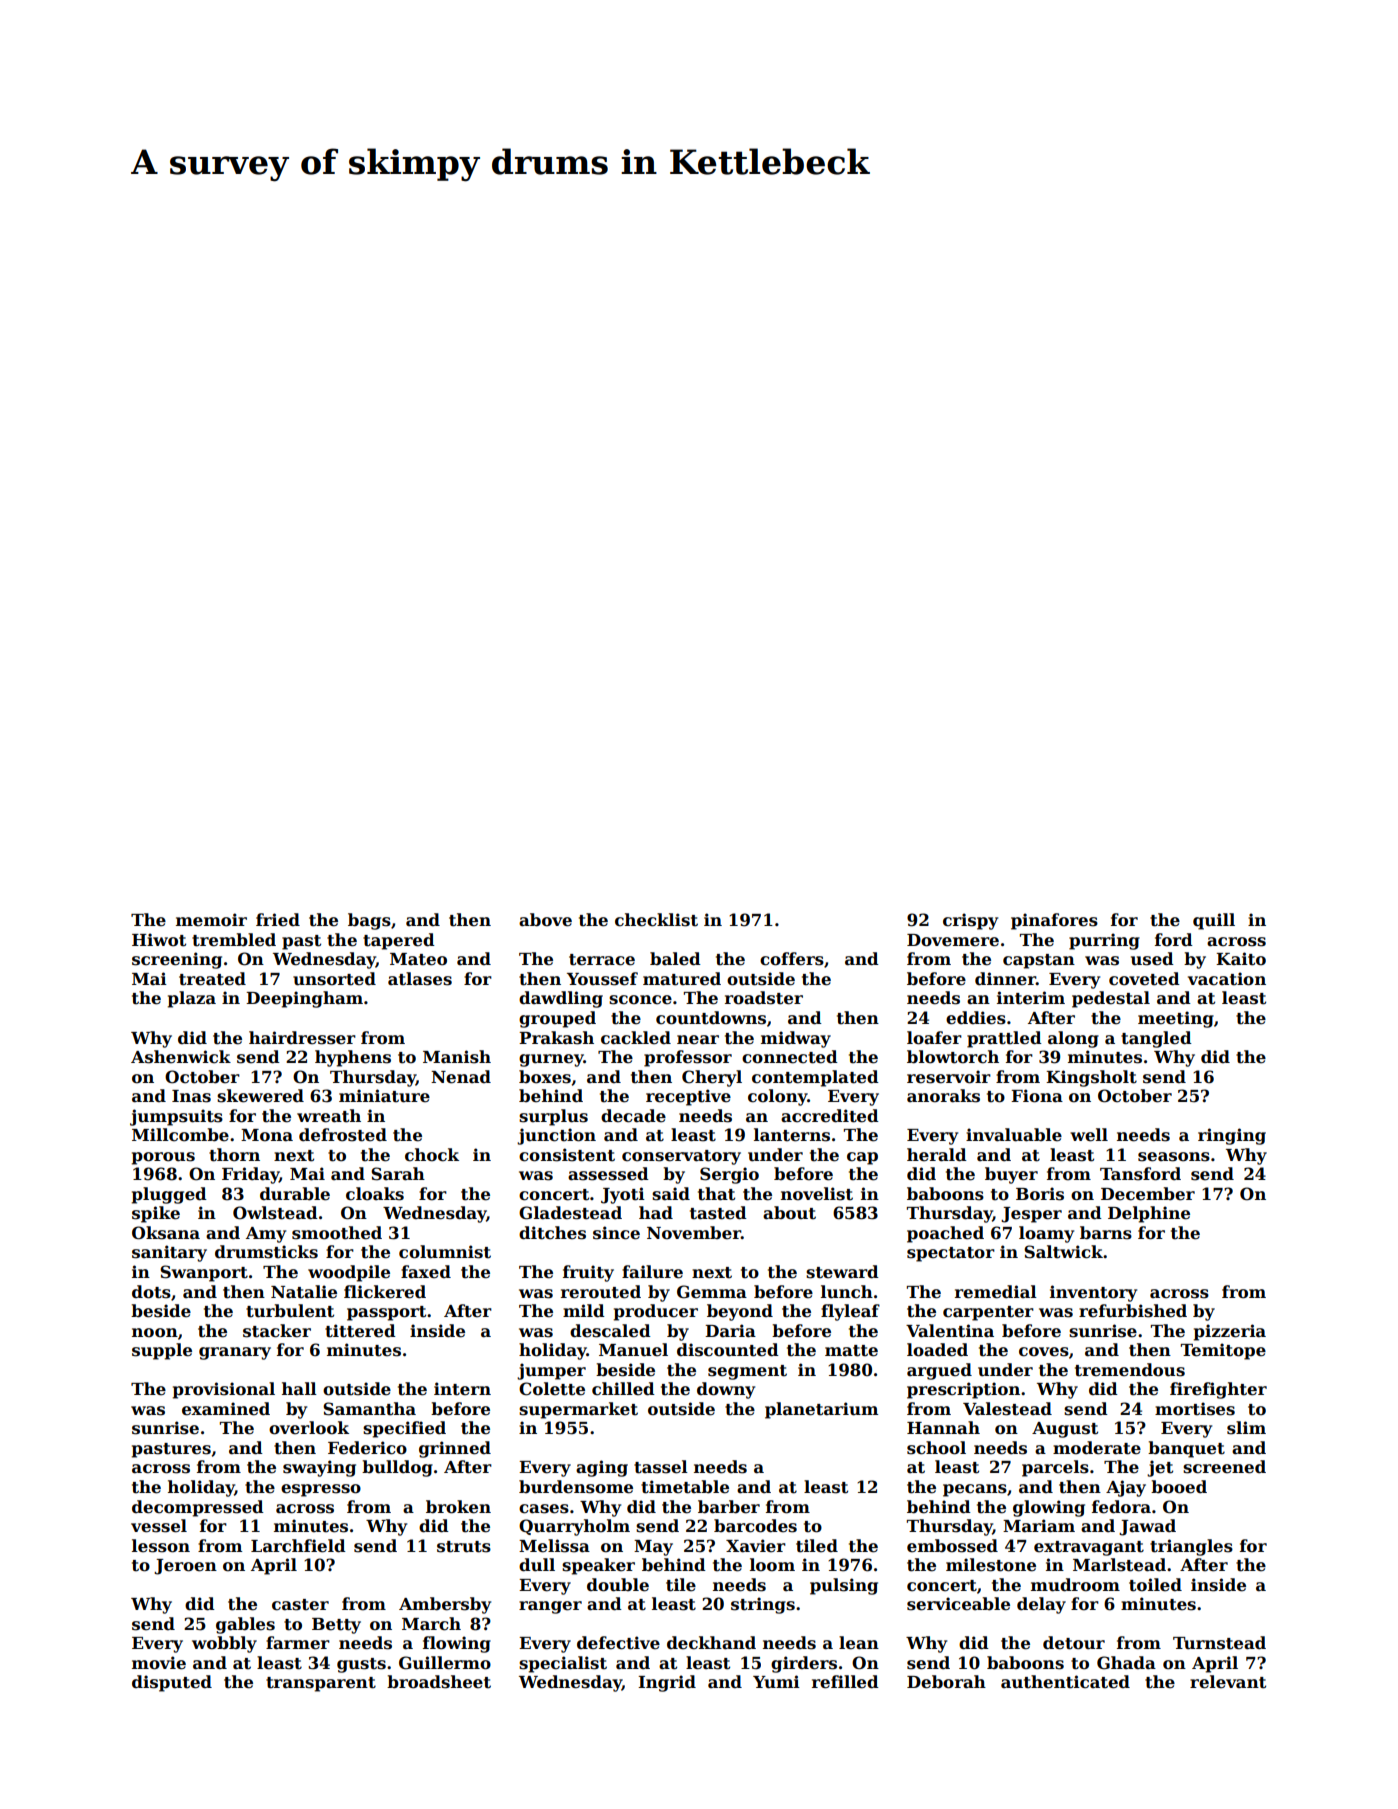 The height and width of the screenshot is (1809, 1398). I want to click on noon, so click(155, 1333).
